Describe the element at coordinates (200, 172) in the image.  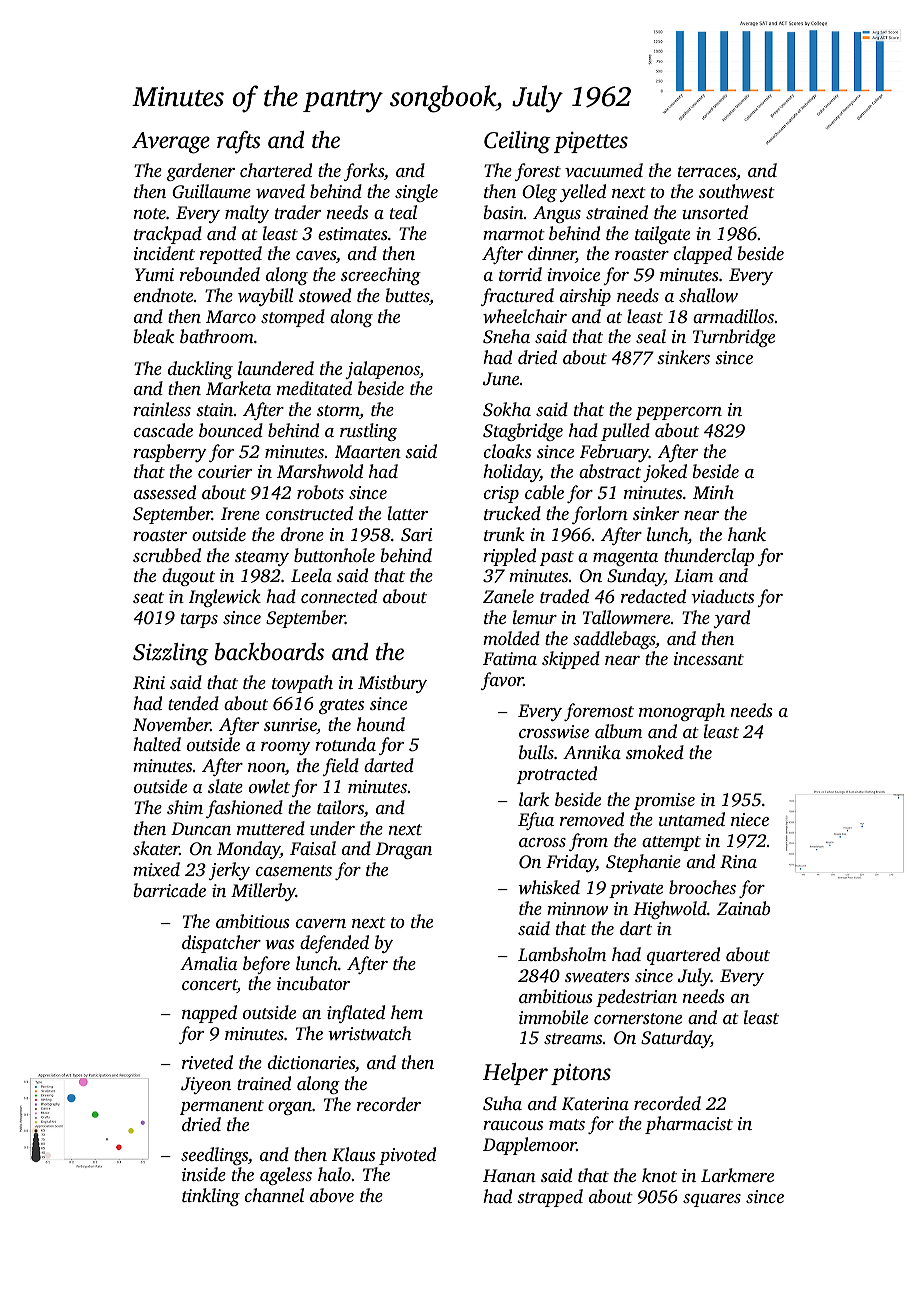
I see `gardener` at that location.
